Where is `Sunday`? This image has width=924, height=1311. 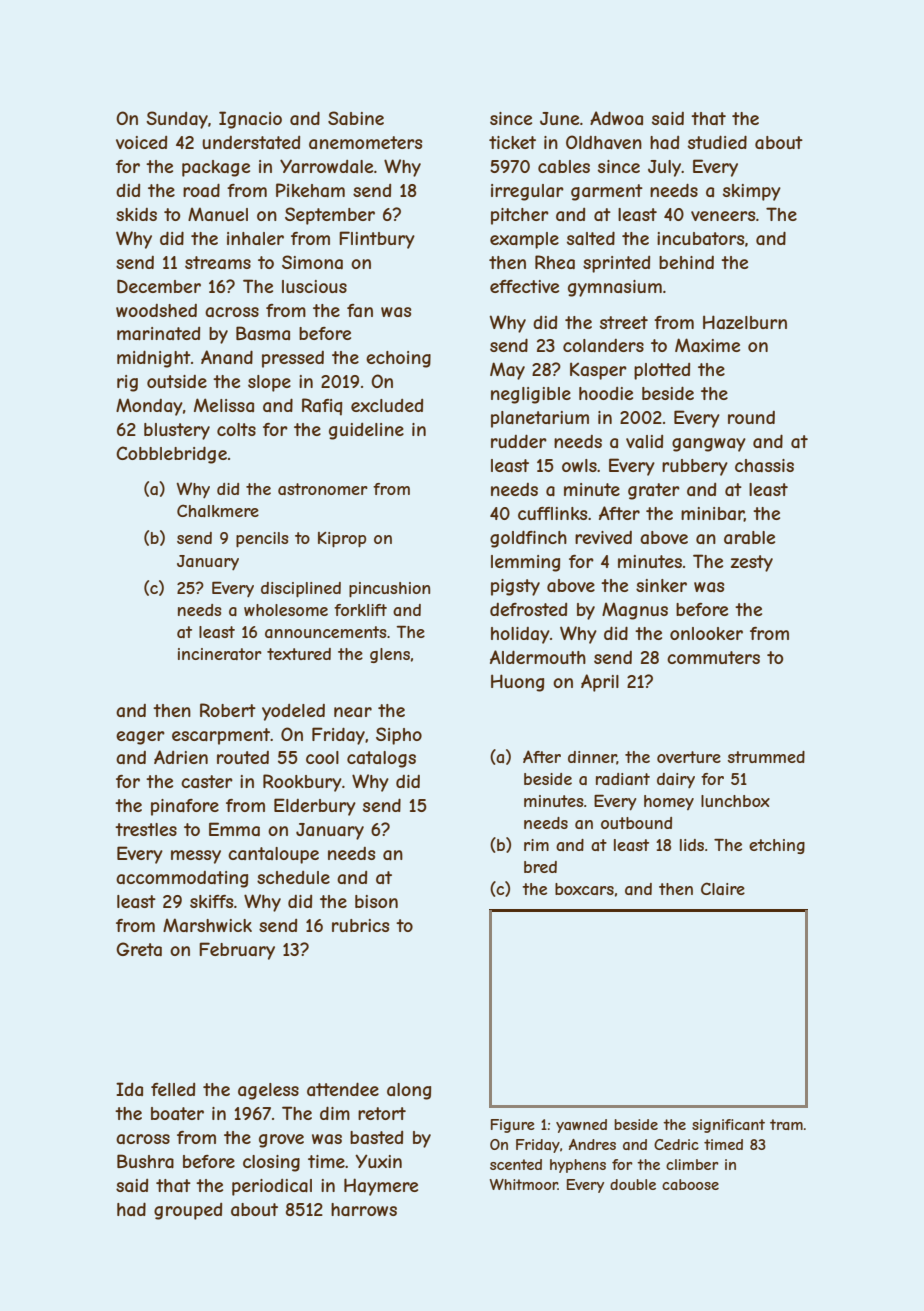
Sunday is located at coordinates (177, 120).
